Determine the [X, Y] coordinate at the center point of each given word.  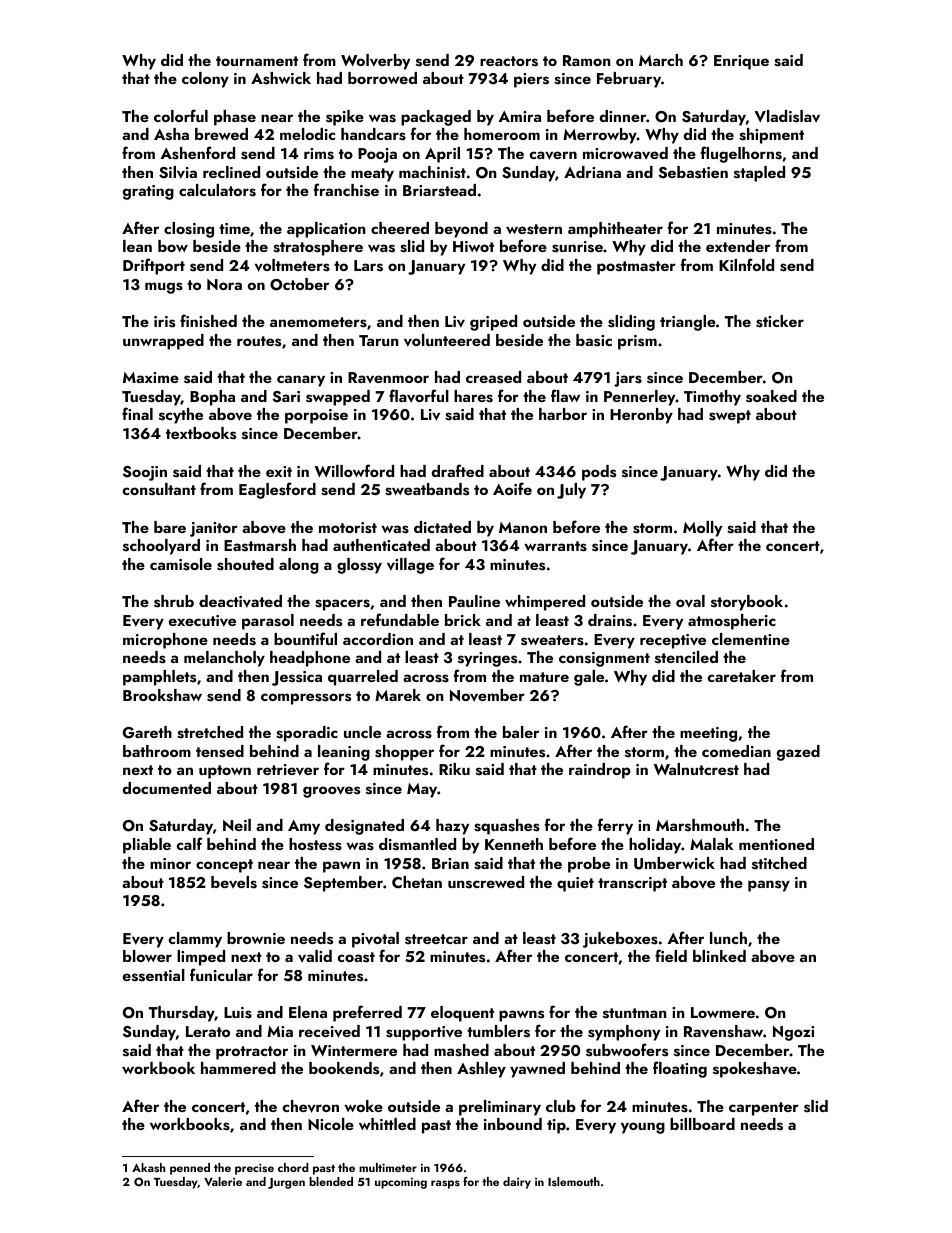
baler [521, 732]
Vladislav [787, 116]
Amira [519, 116]
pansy [769, 886]
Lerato [208, 1031]
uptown [225, 772]
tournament [257, 61]
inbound [513, 1124]
